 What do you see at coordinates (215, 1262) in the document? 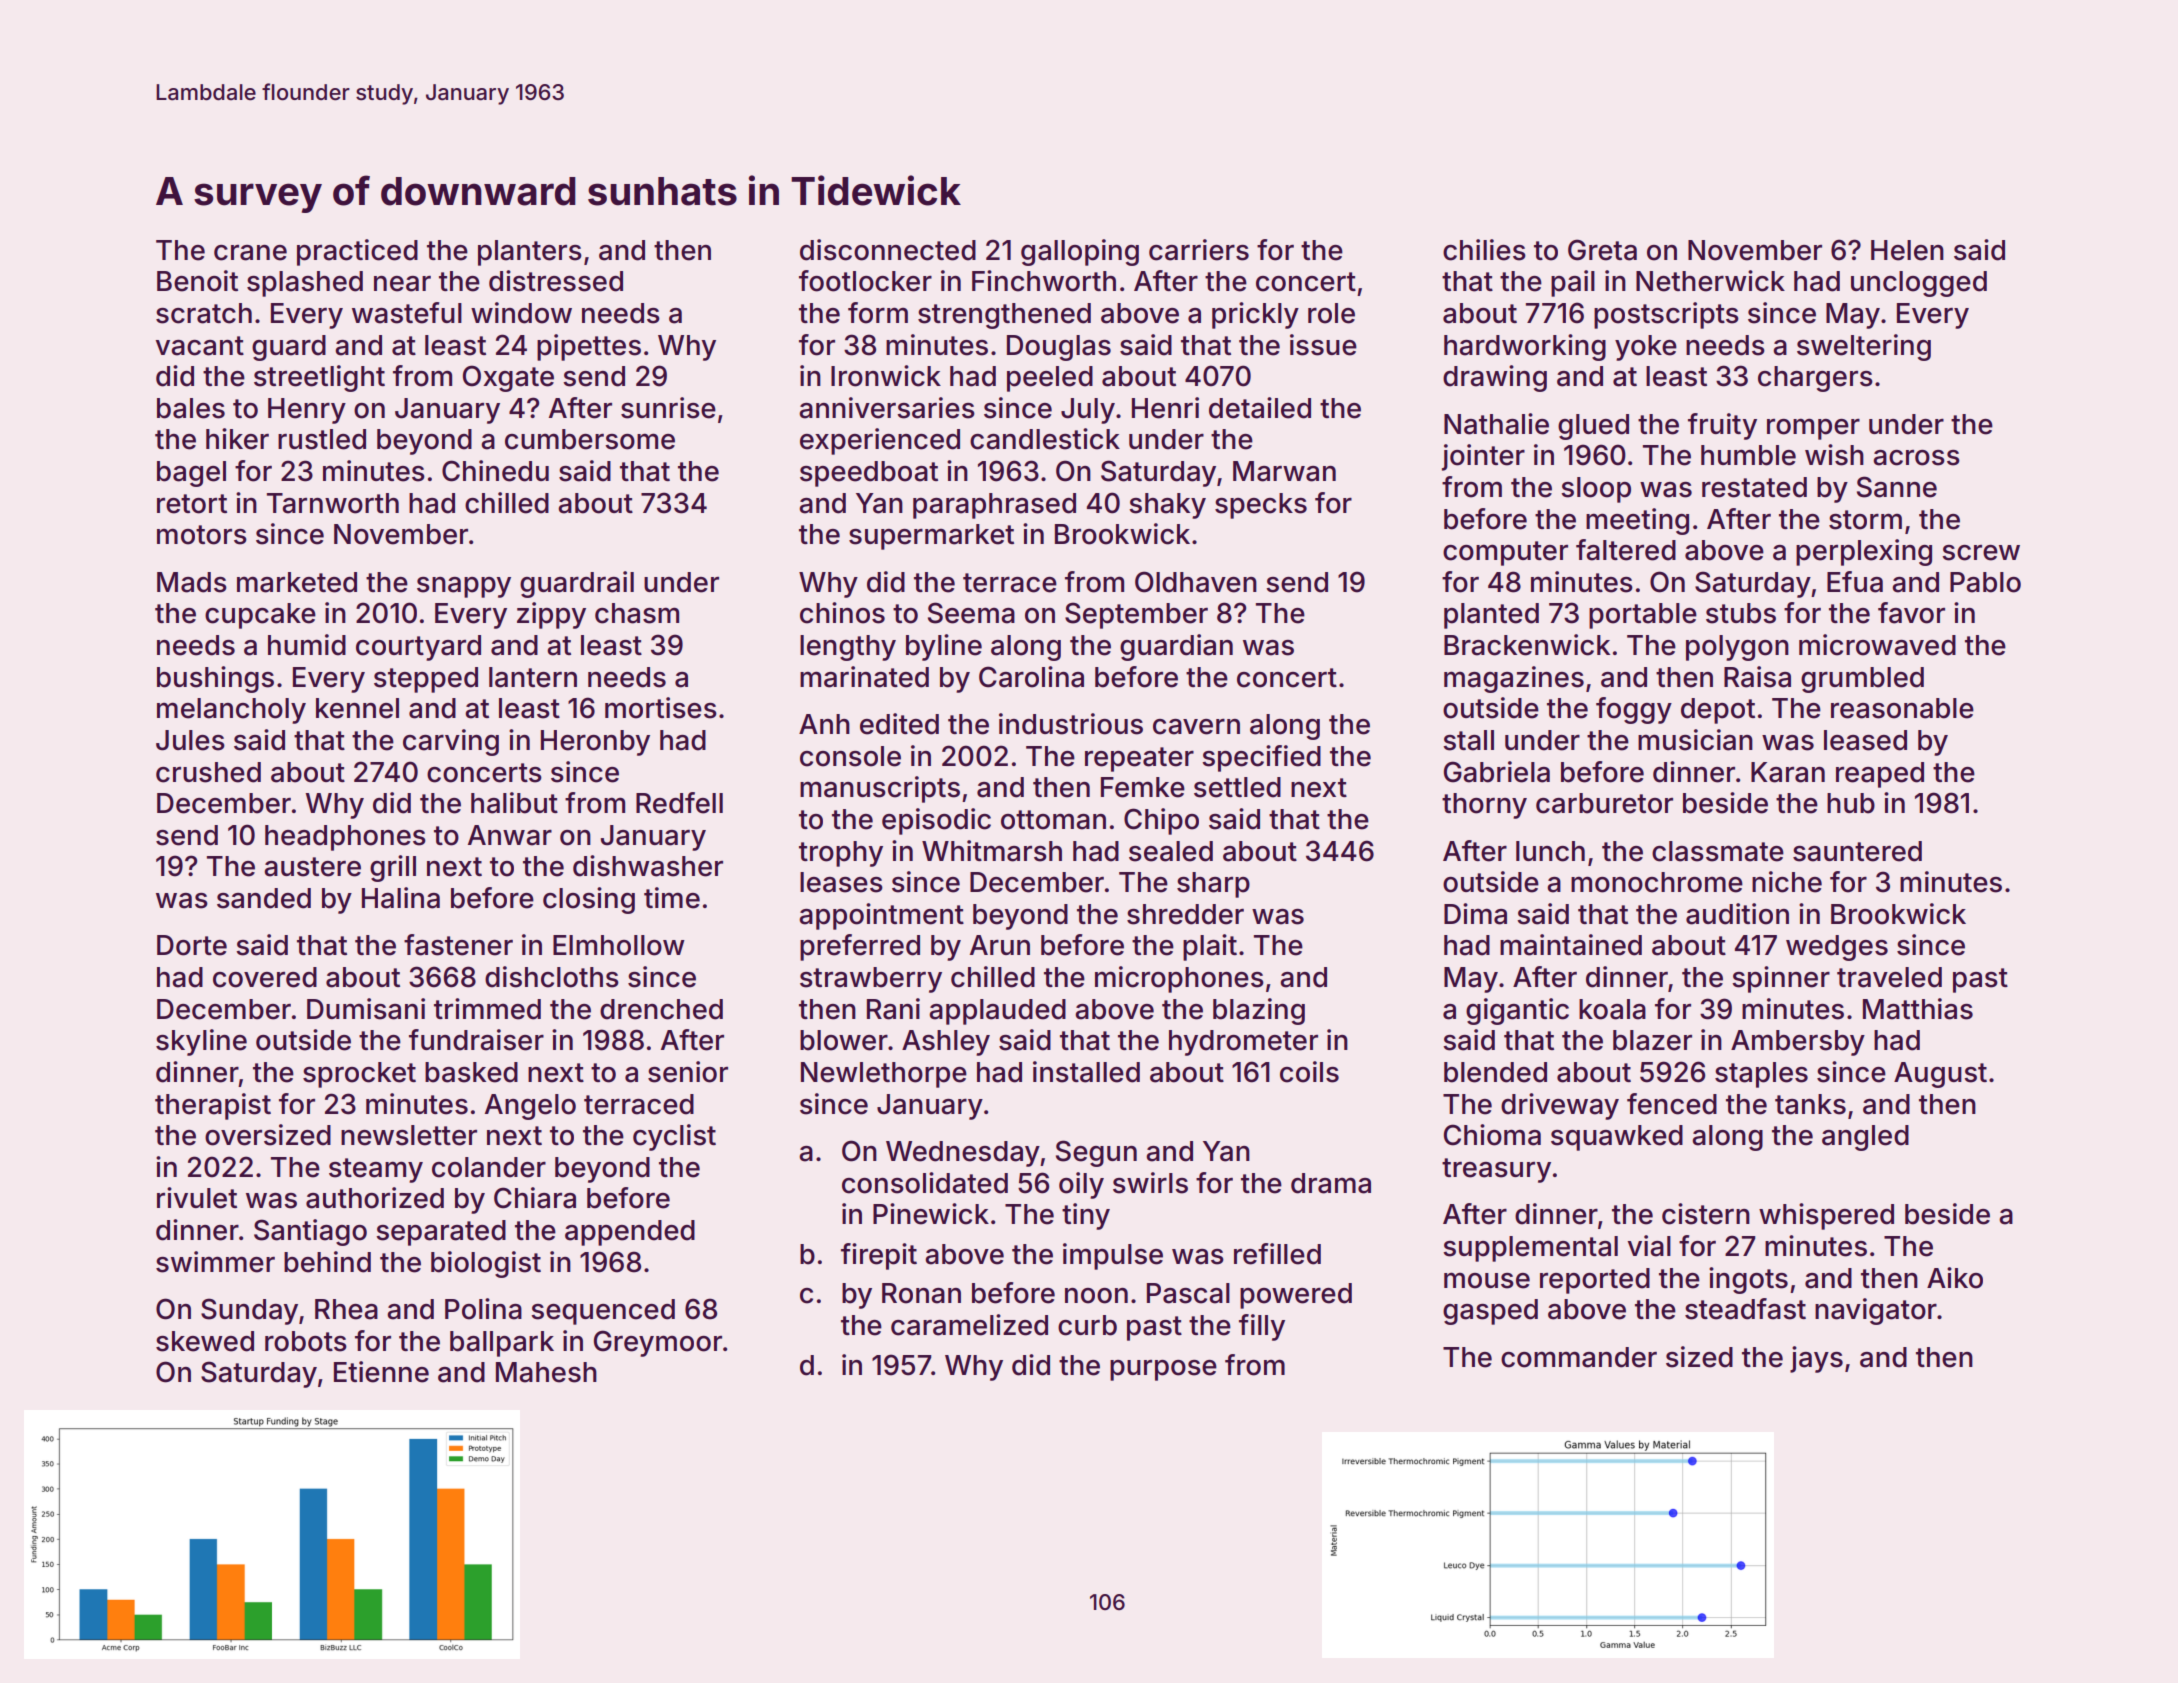
I see `swimmer` at bounding box center [215, 1262].
